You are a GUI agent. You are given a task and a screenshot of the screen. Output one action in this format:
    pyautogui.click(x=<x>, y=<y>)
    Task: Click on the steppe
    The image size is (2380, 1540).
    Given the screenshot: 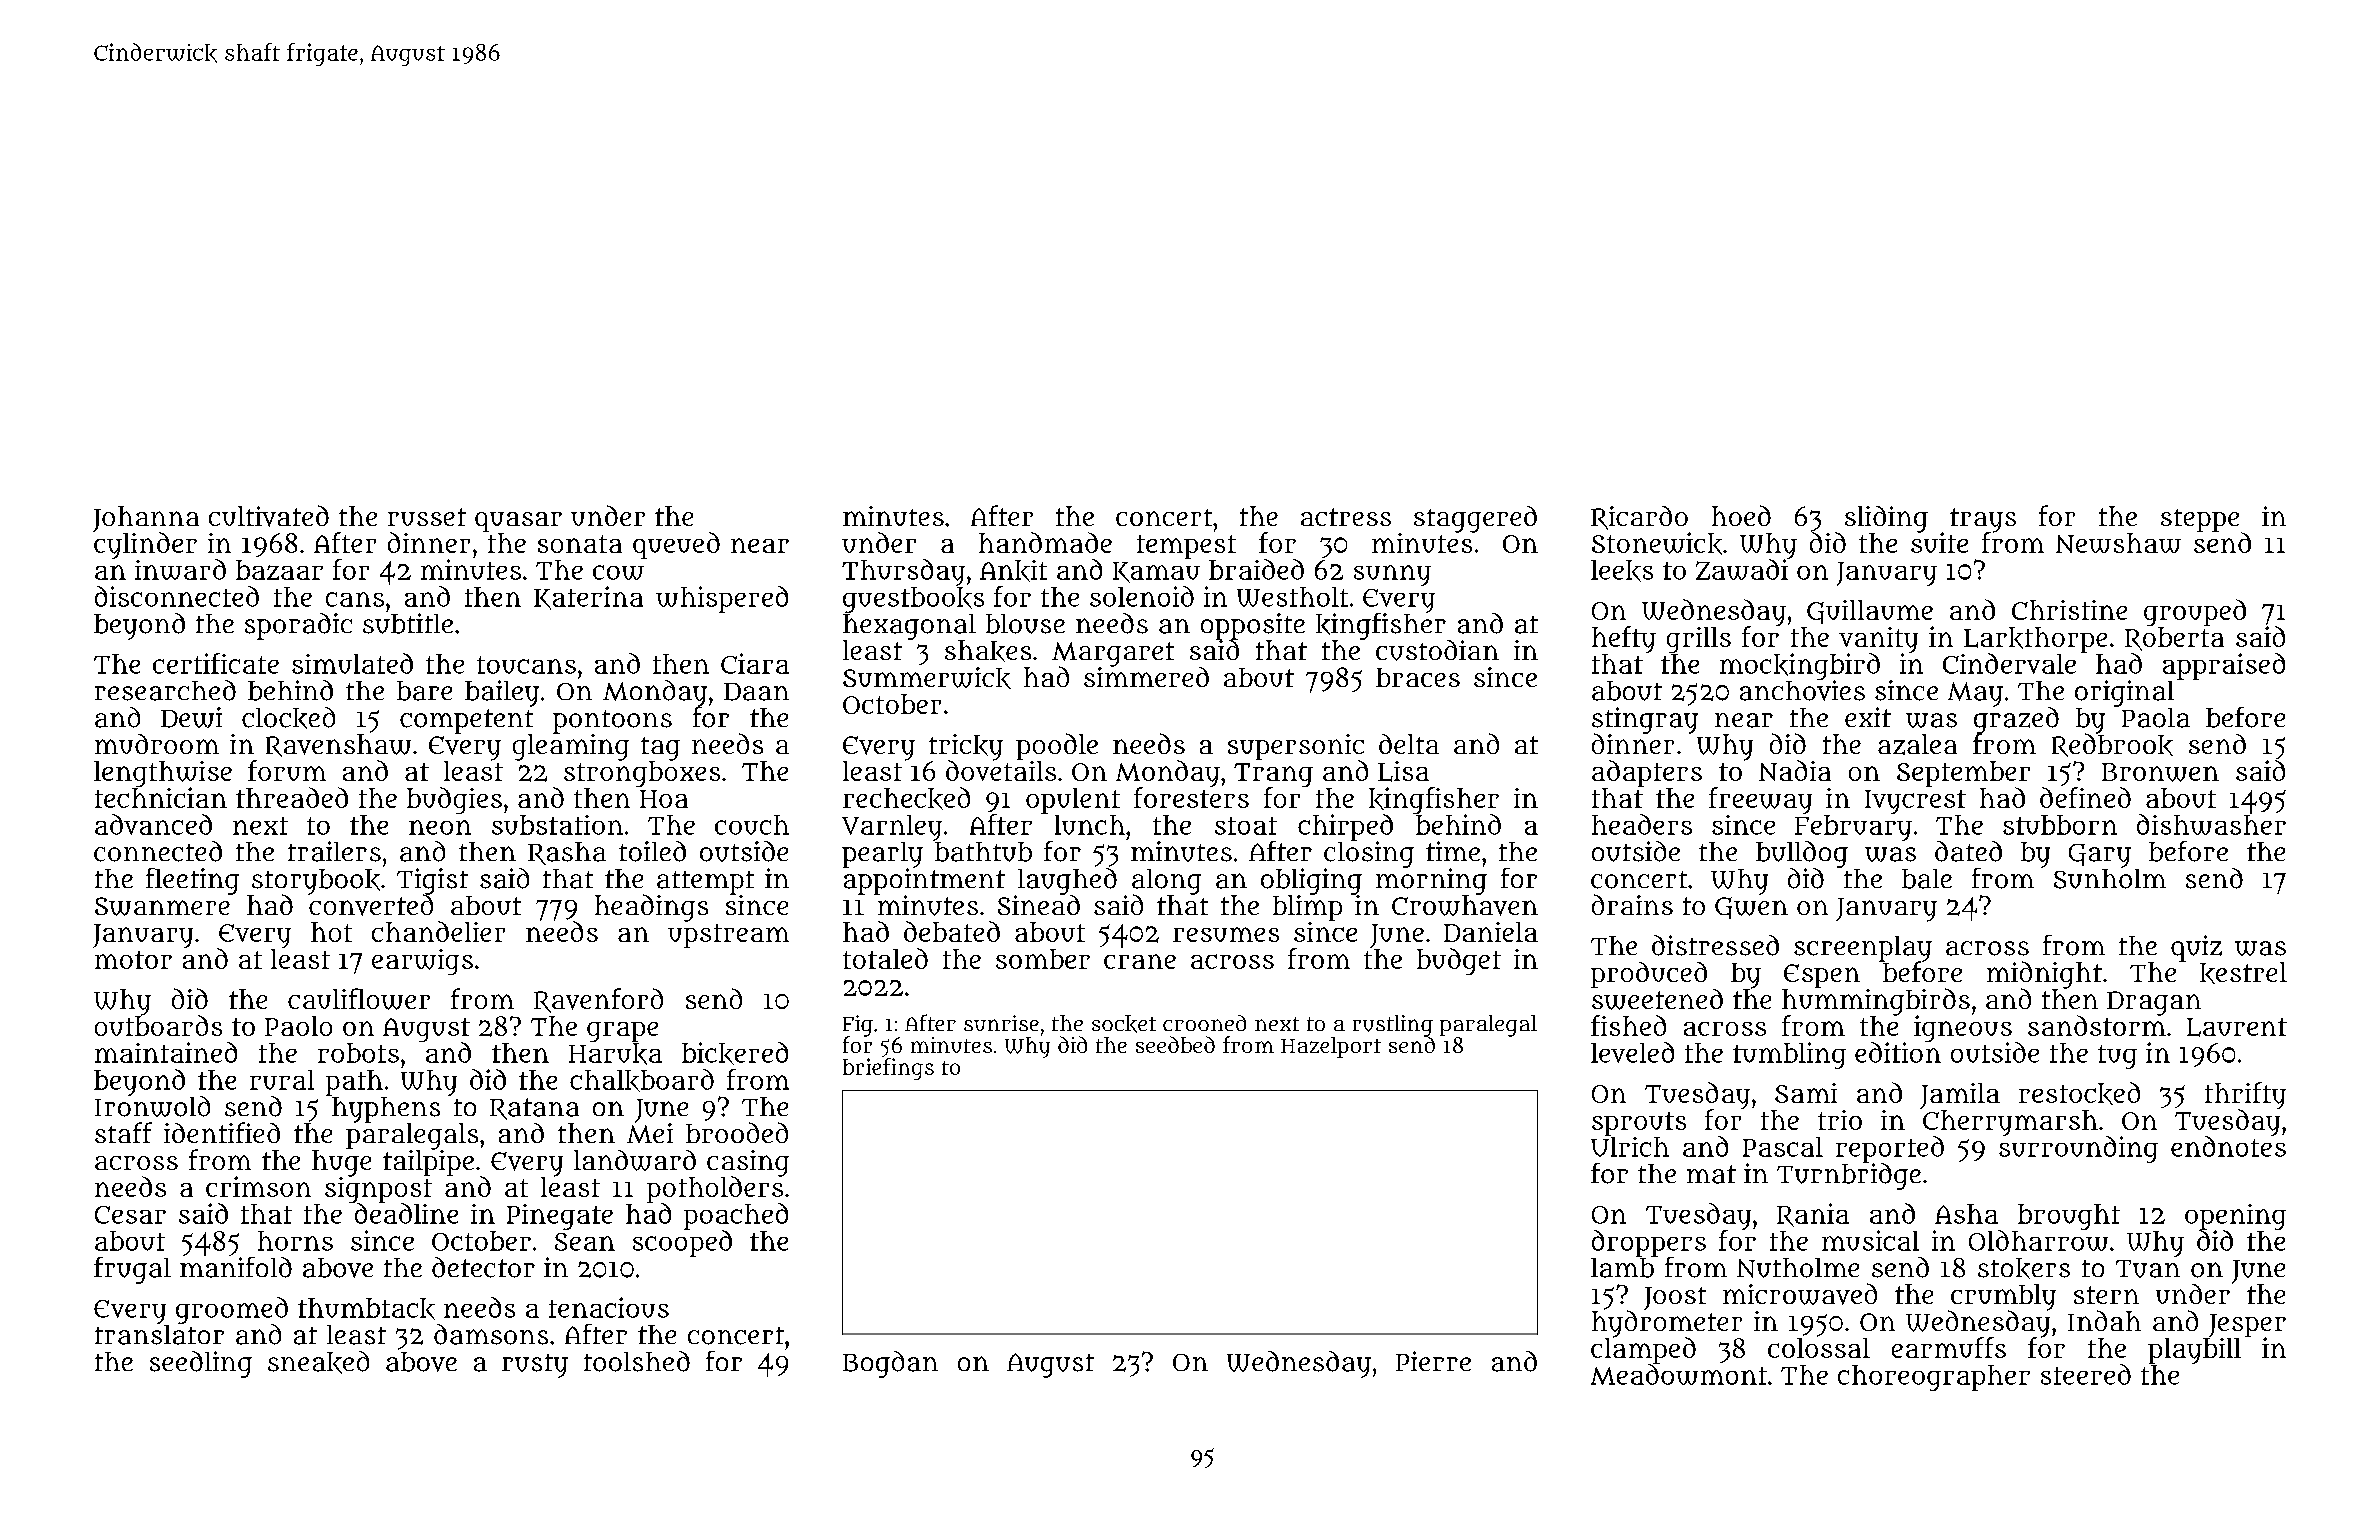 What is the action you would take?
    pyautogui.click(x=2200, y=520)
